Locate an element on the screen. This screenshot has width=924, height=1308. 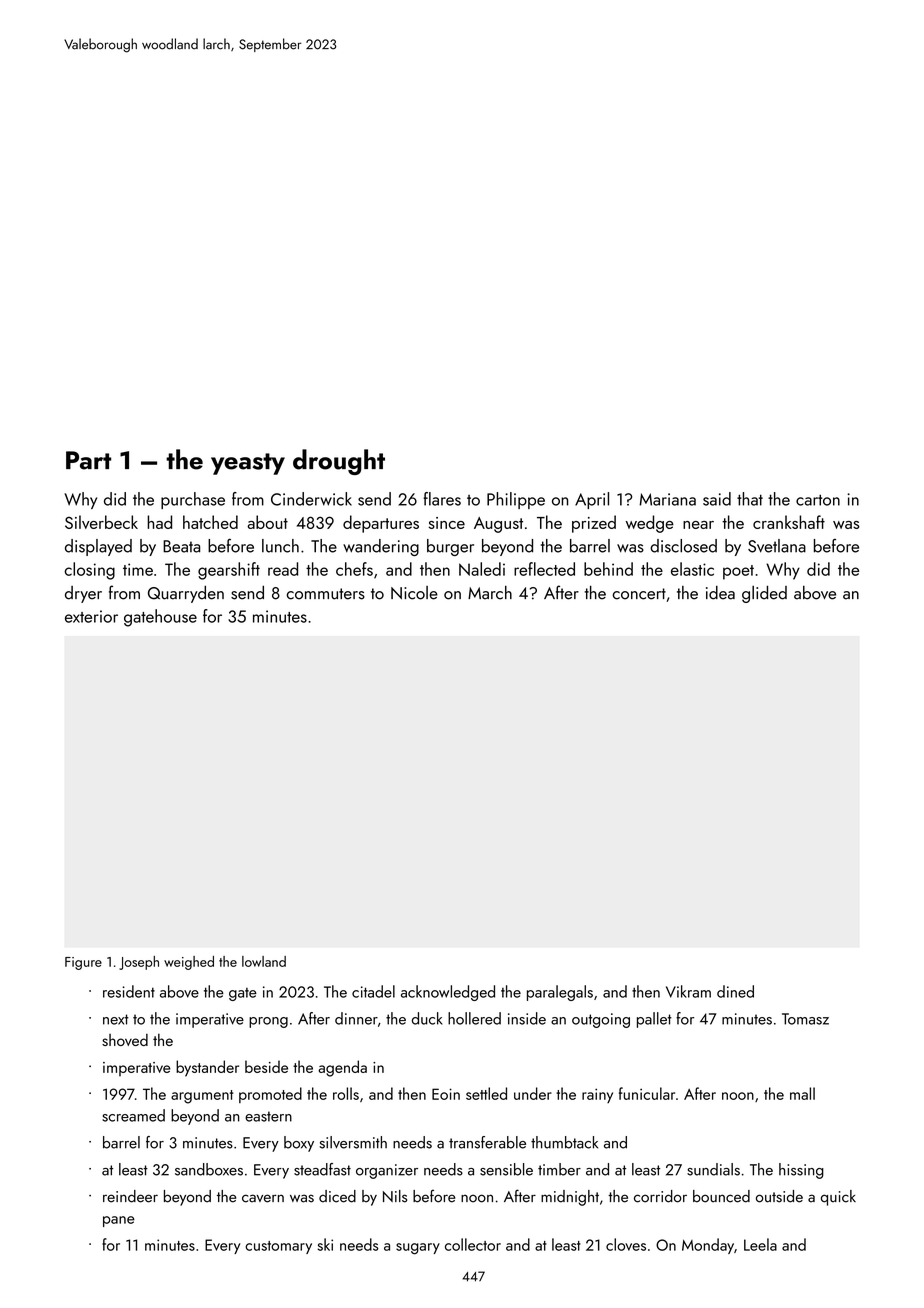
lowland is located at coordinates (264, 961).
